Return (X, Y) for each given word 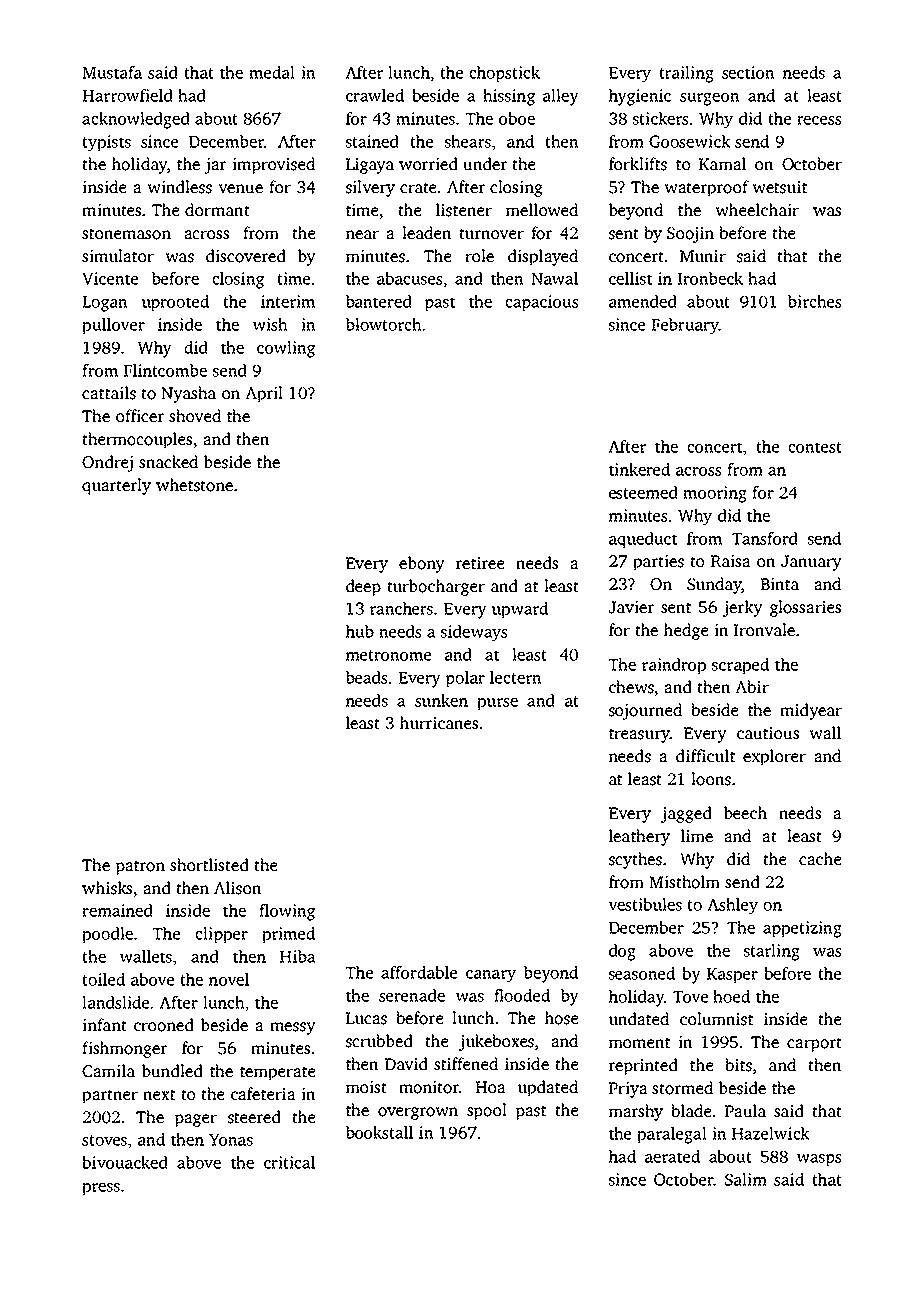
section (748, 72)
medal (272, 72)
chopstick (504, 74)
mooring (715, 494)
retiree (480, 563)
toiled (104, 979)
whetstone (194, 485)
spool (487, 1111)
